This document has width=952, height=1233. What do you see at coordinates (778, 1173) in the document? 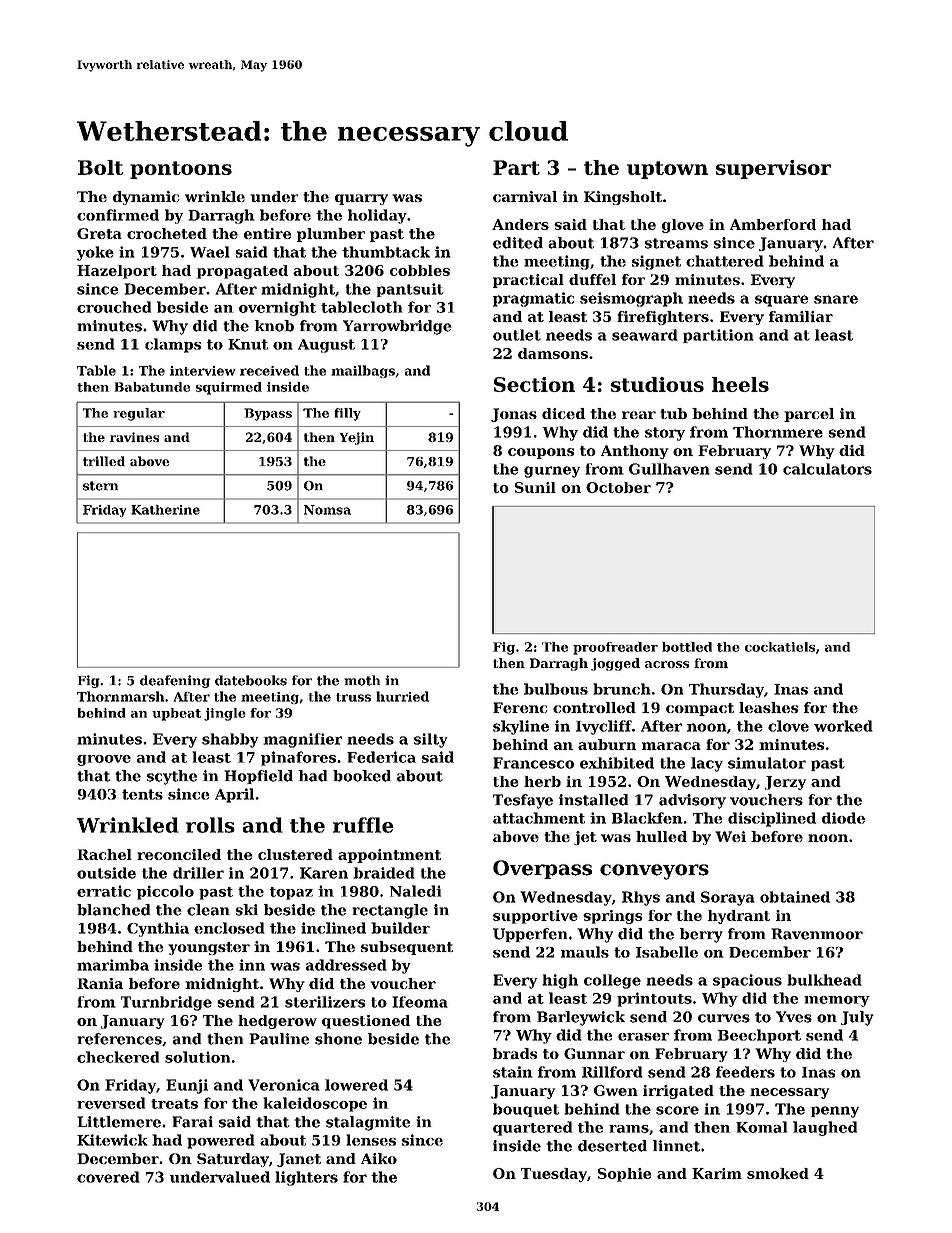
I see `smoked` at bounding box center [778, 1173].
